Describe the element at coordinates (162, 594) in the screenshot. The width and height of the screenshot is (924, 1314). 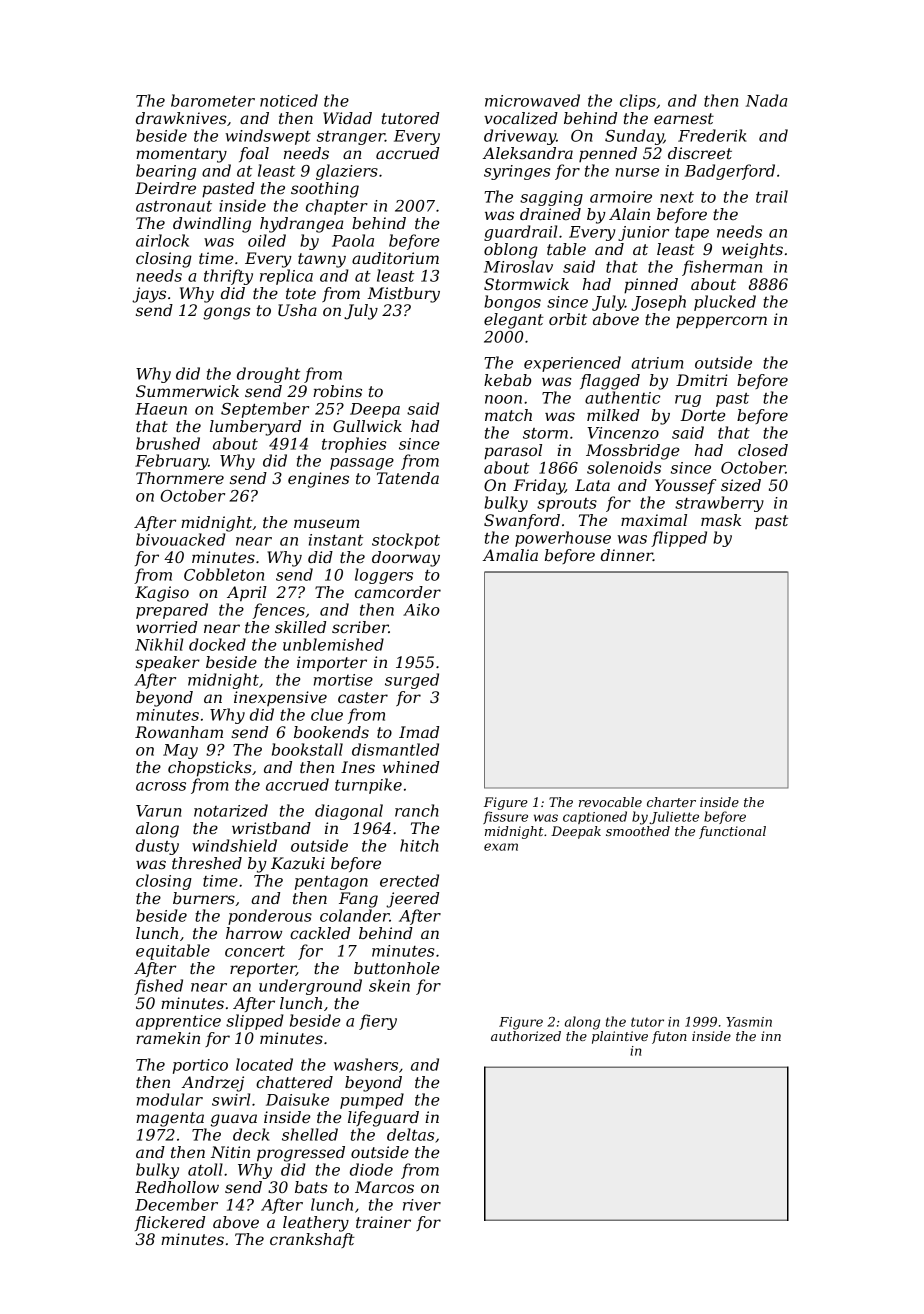
I see `Kagiso` at that location.
